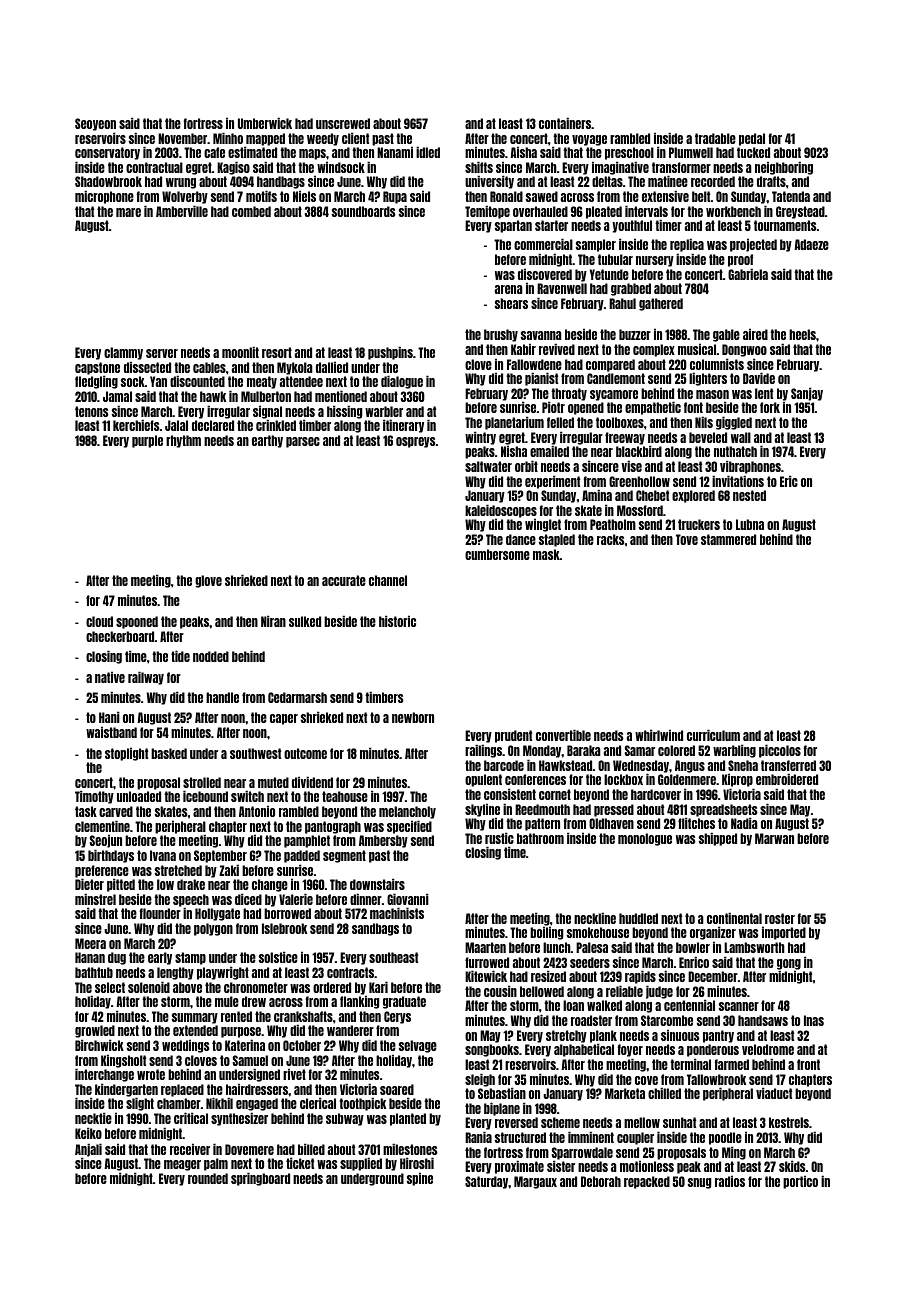  I want to click on itinerary, so click(403, 426).
